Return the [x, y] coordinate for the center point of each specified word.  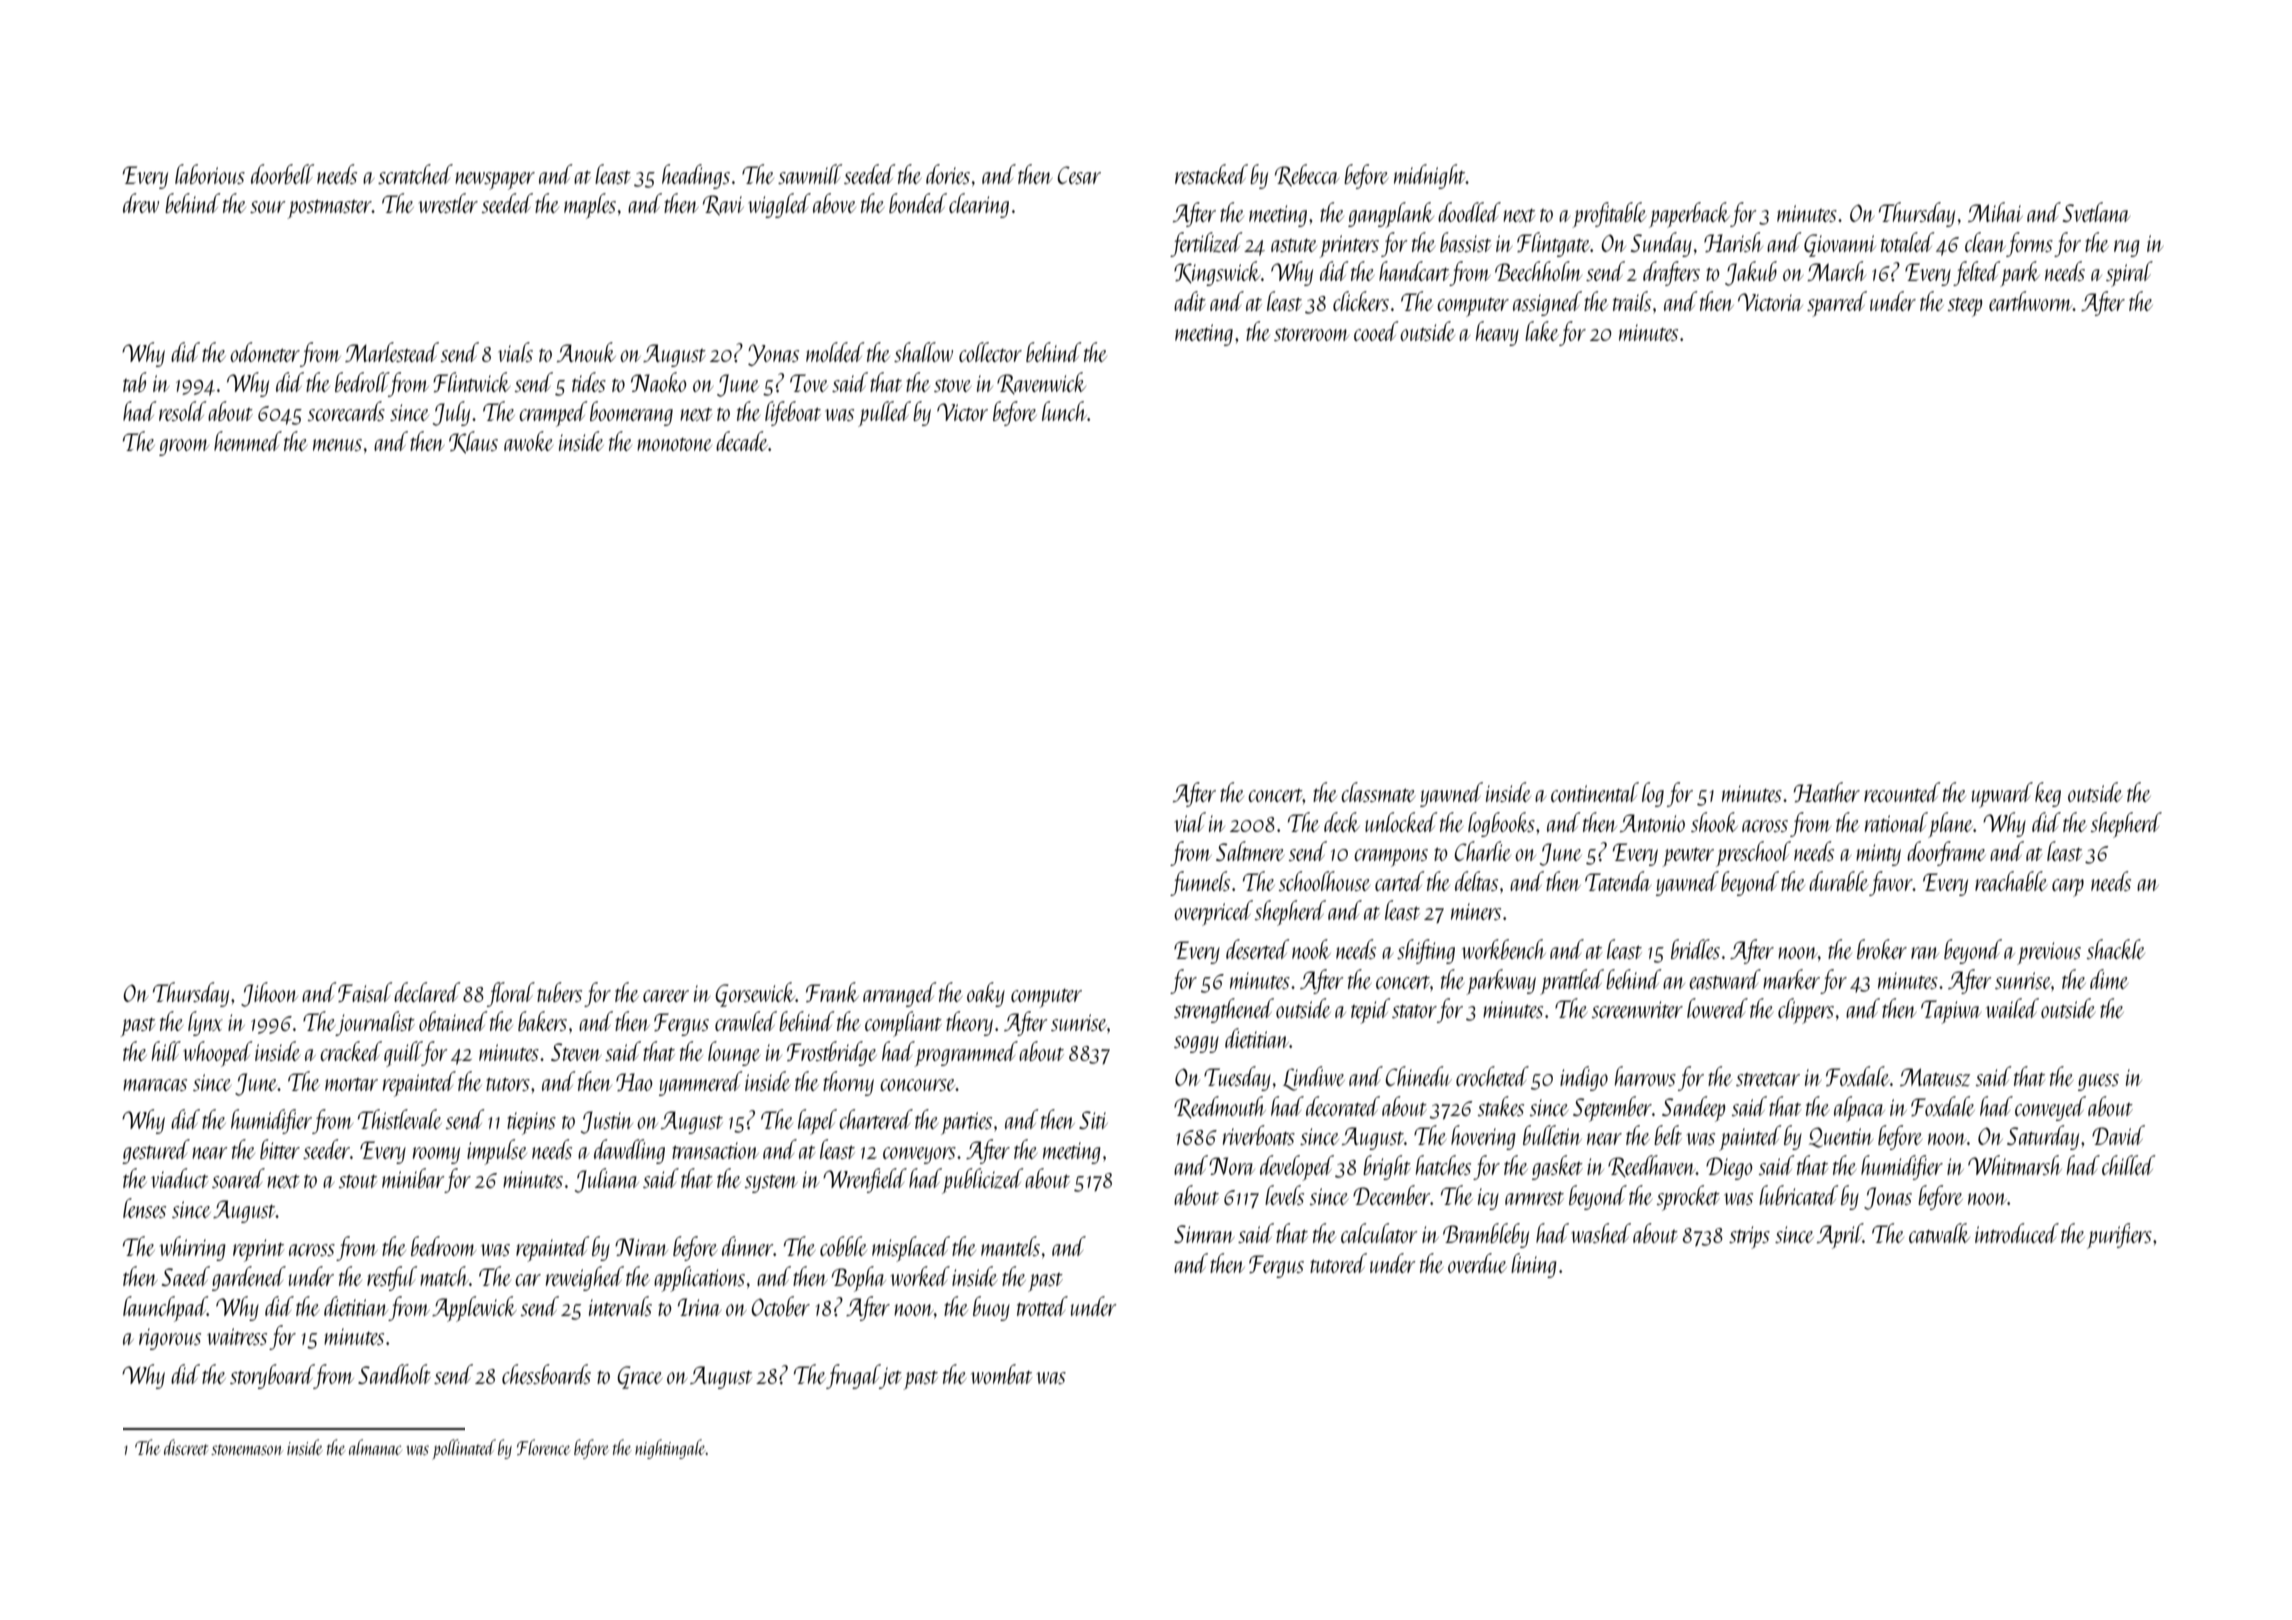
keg [2048, 794]
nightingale [670, 1449]
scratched [415, 174]
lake [1542, 331]
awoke [528, 441]
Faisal [365, 992]
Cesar [1079, 175]
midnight [1430, 176]
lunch [1064, 411]
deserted [1258, 949]
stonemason [247, 1449]
